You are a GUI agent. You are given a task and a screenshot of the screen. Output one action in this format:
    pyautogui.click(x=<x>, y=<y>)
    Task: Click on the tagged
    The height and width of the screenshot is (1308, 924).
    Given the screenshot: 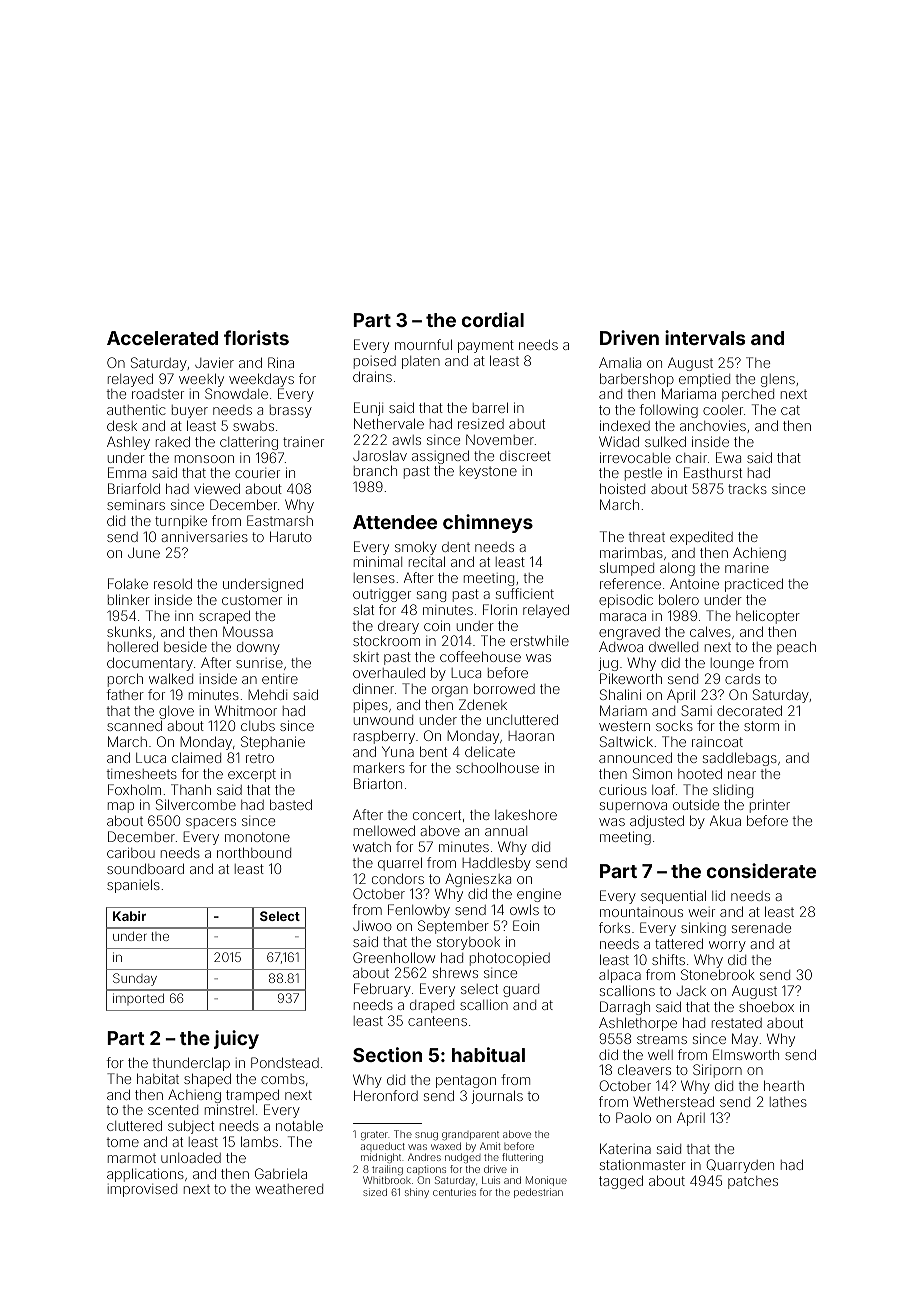 What is the action you would take?
    pyautogui.click(x=621, y=1182)
